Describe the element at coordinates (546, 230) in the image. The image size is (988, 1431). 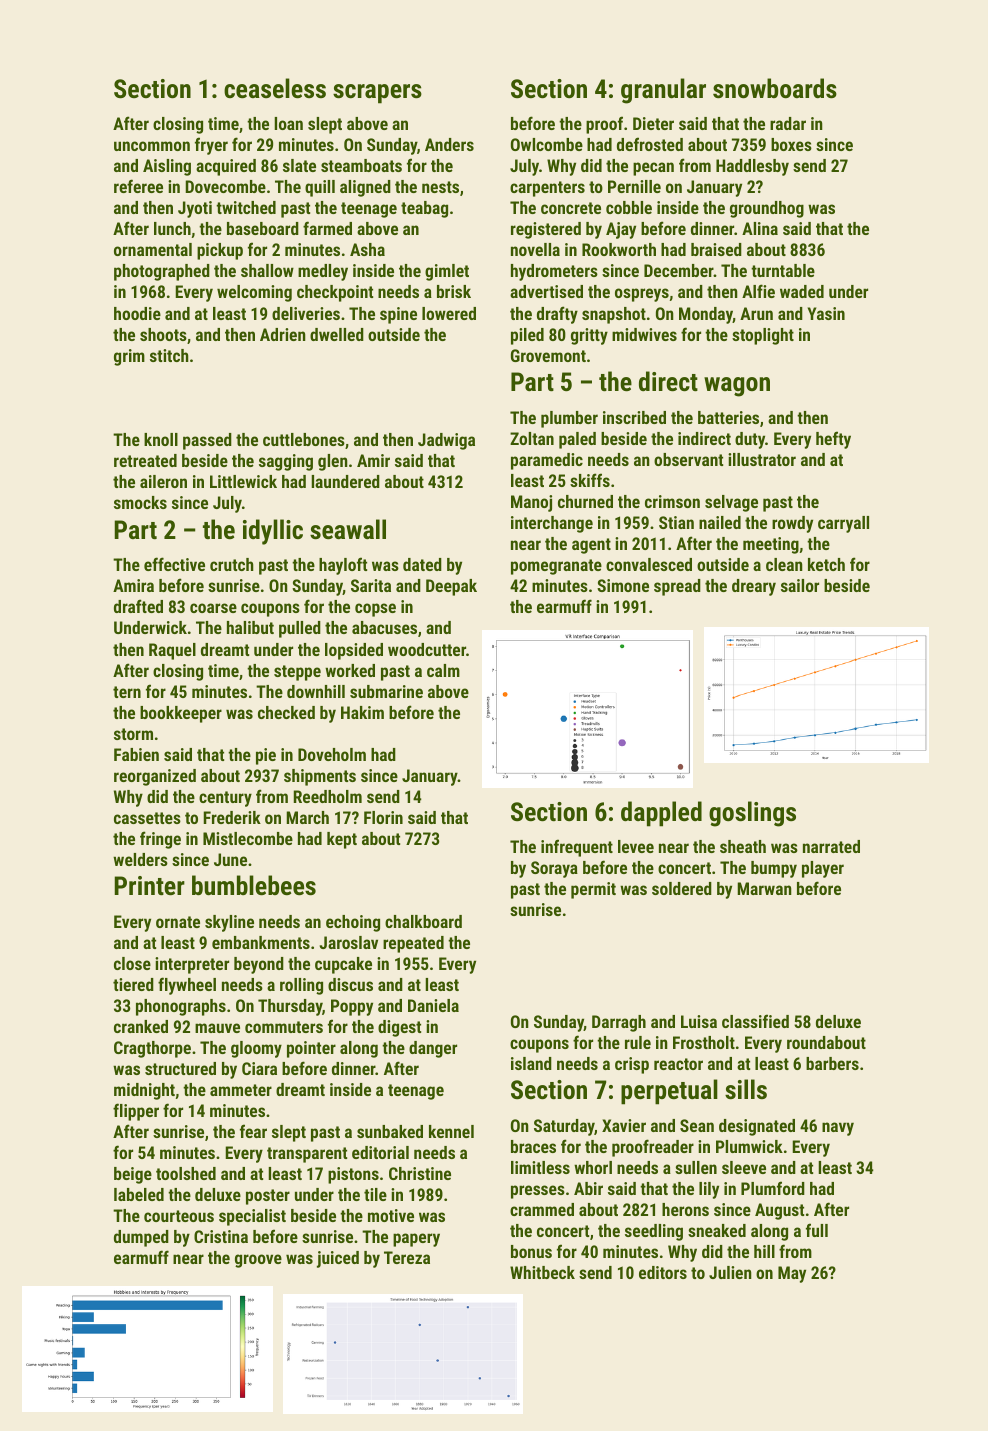
I see `registered` at that location.
